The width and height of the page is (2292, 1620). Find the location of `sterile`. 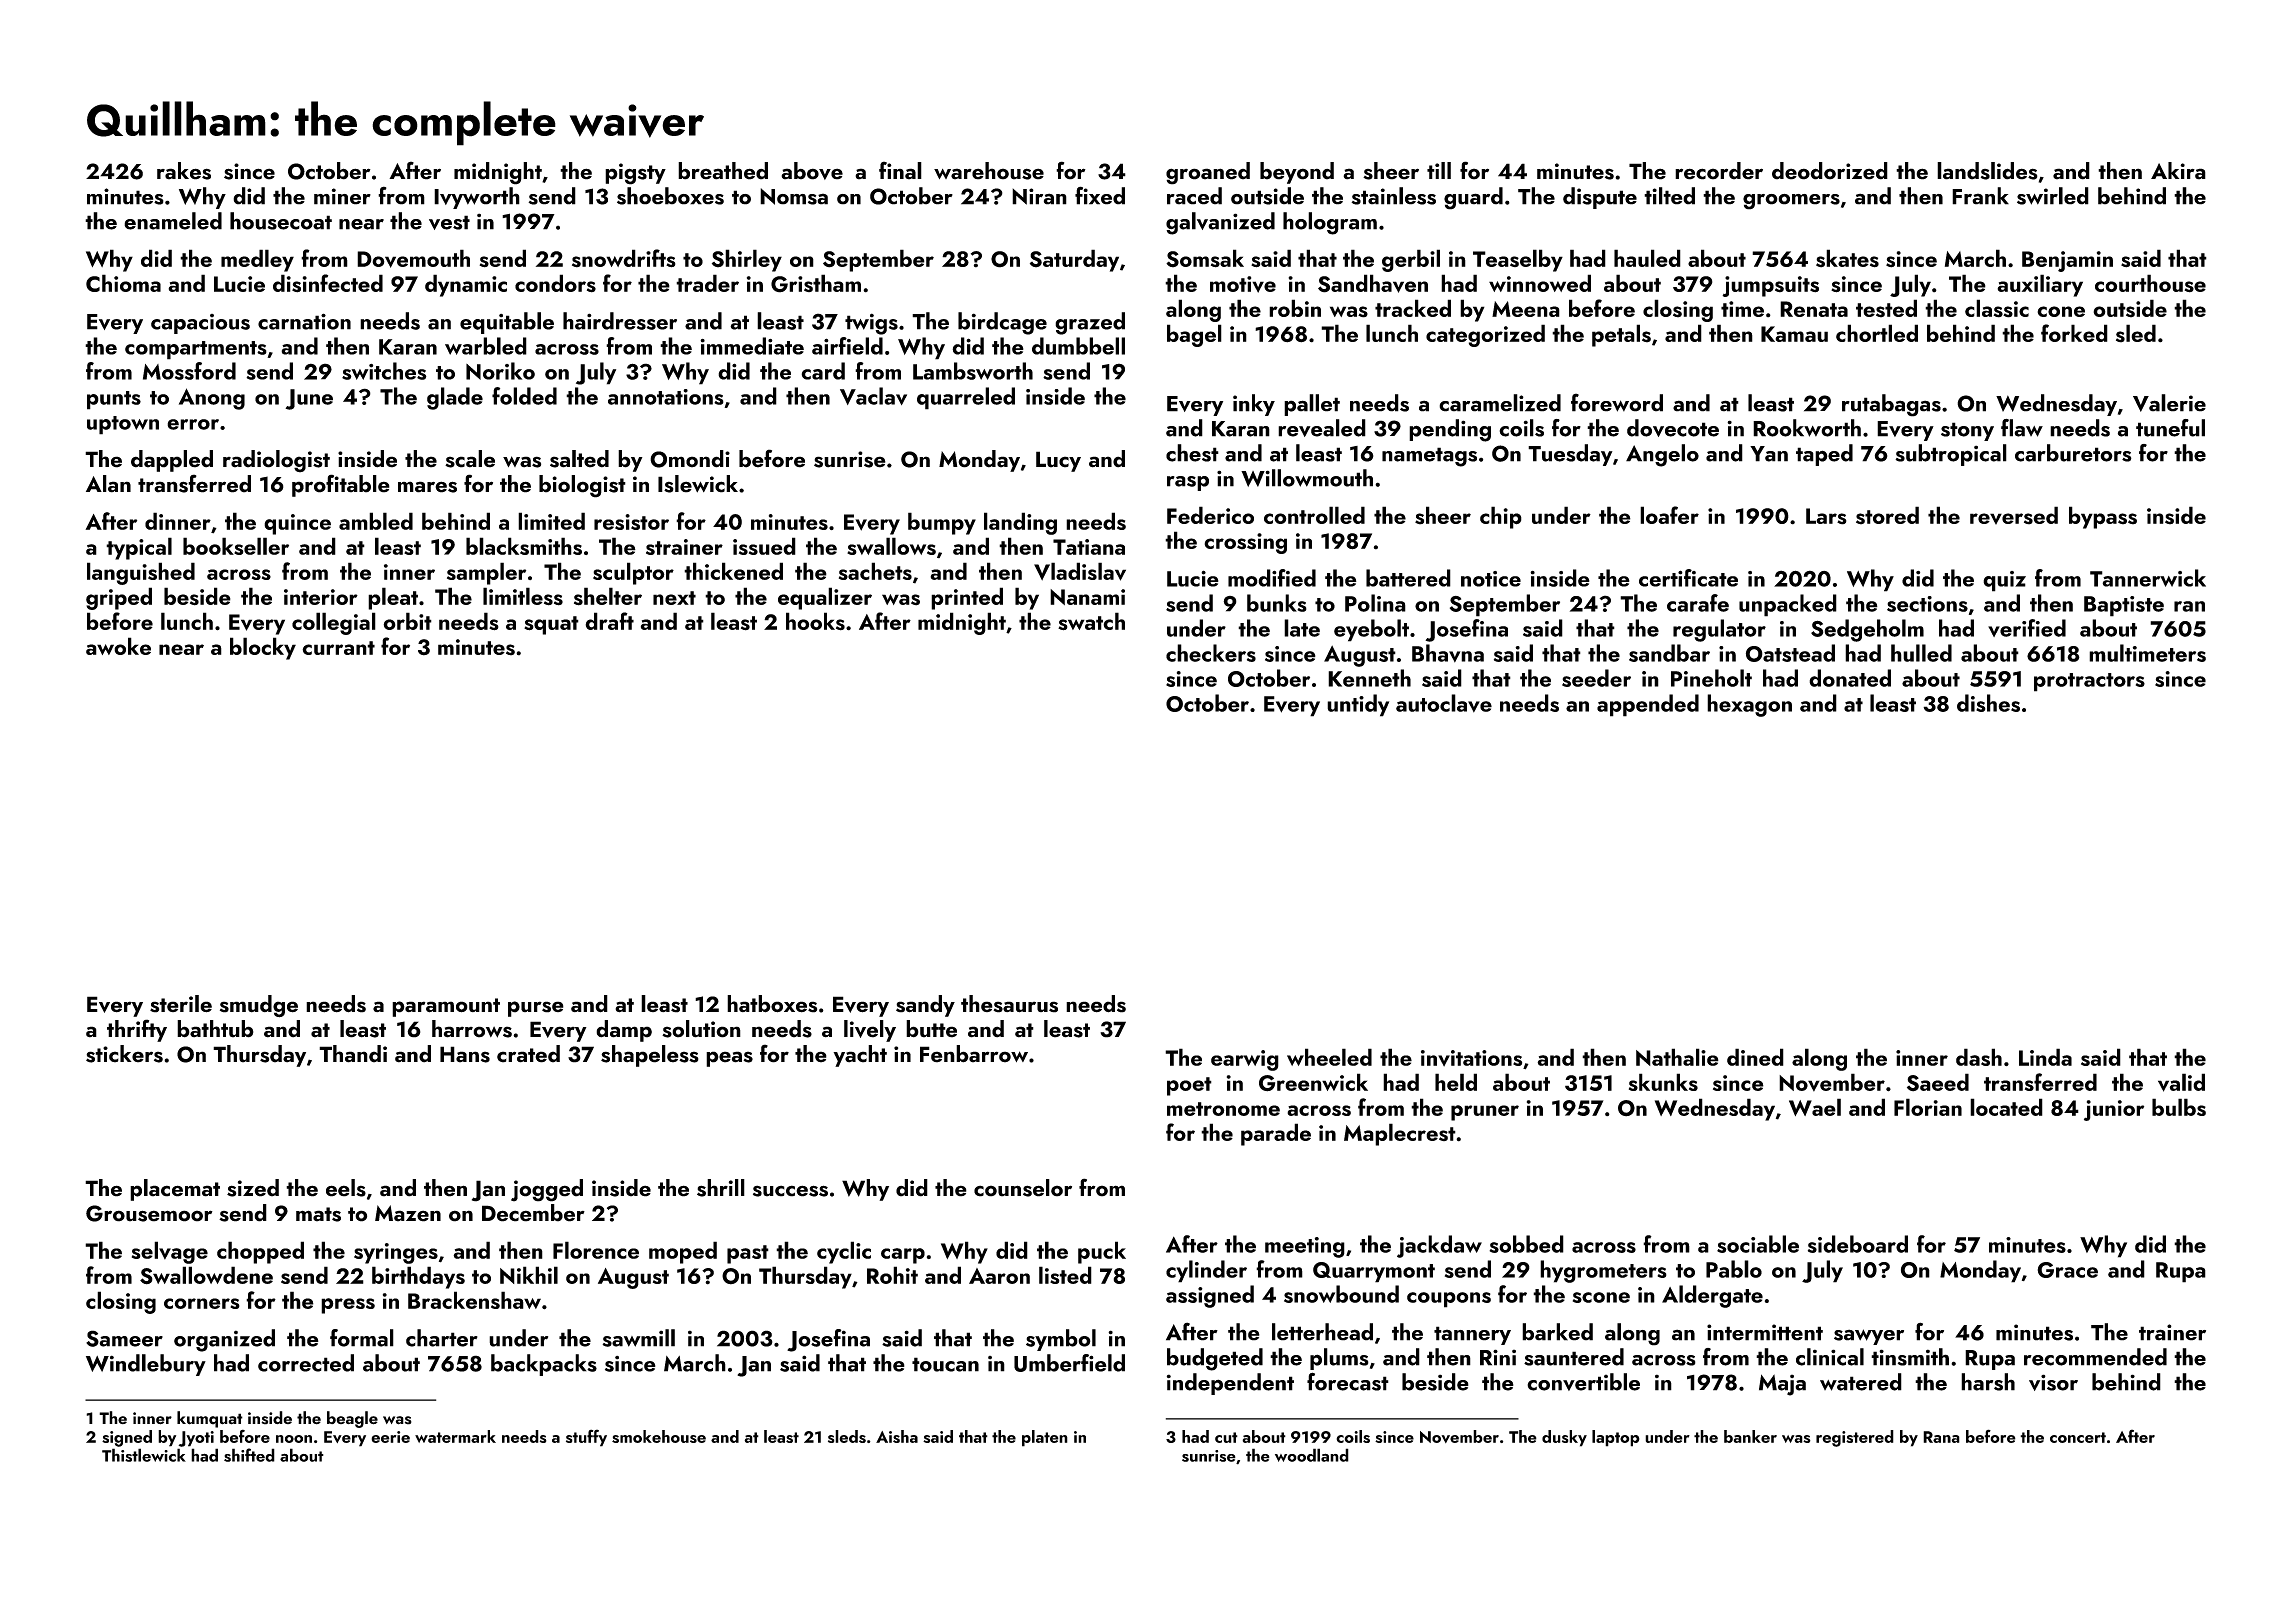

sterile is located at coordinates (181, 1004).
